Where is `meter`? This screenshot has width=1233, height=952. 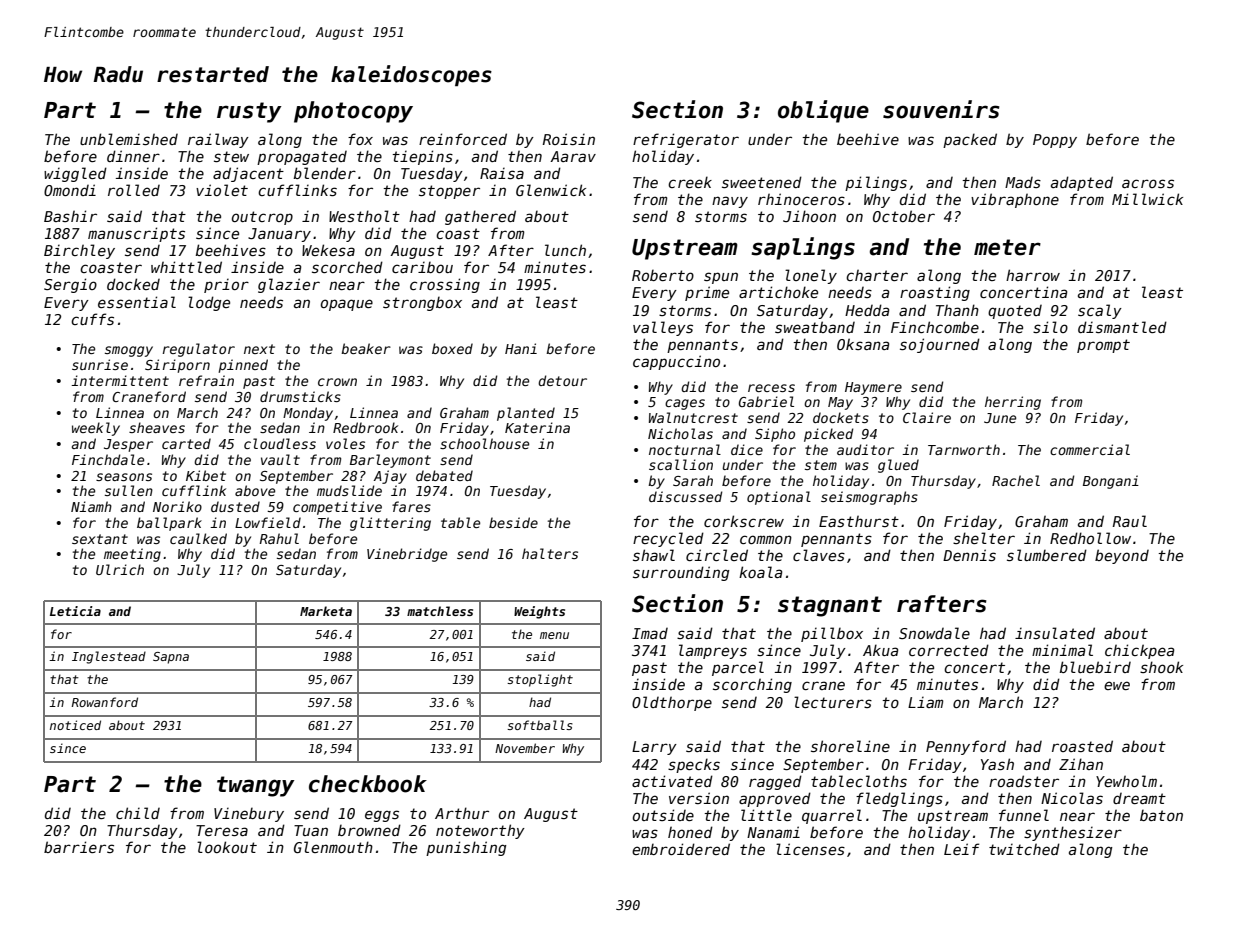
meter is located at coordinates (1007, 247).
